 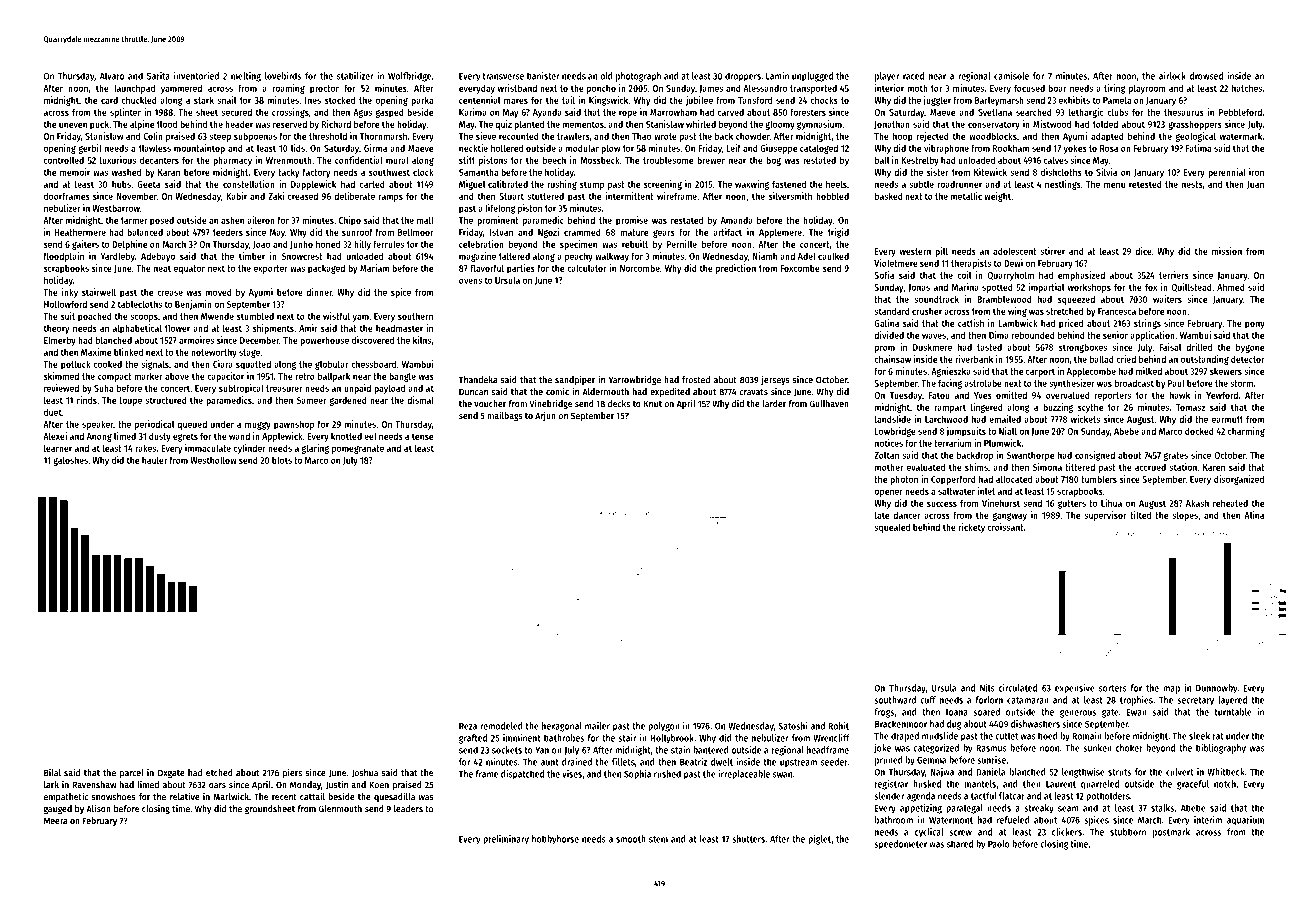 I want to click on sister, so click(x=938, y=172).
